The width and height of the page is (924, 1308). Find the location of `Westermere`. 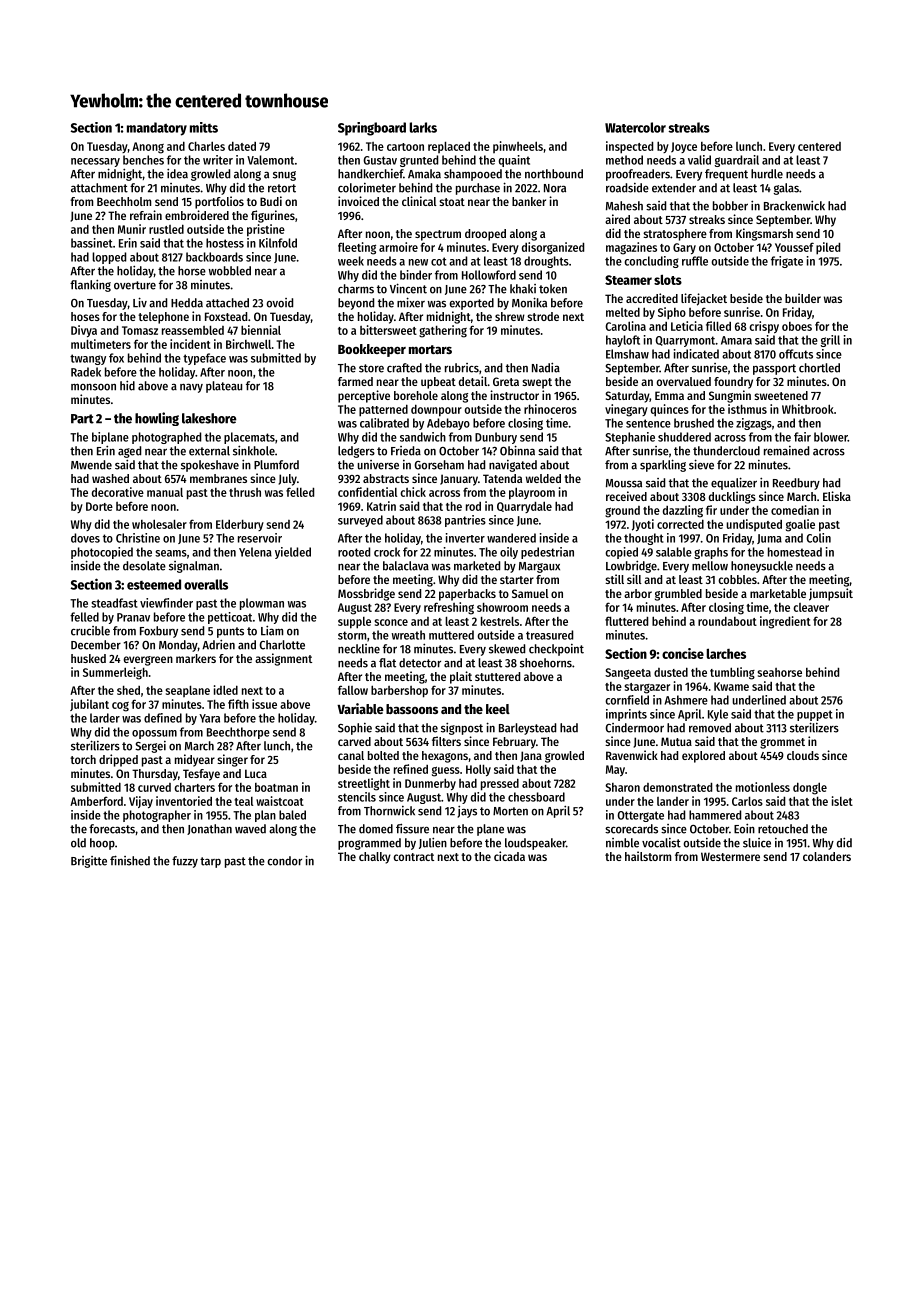

Westermere is located at coordinates (730, 856).
